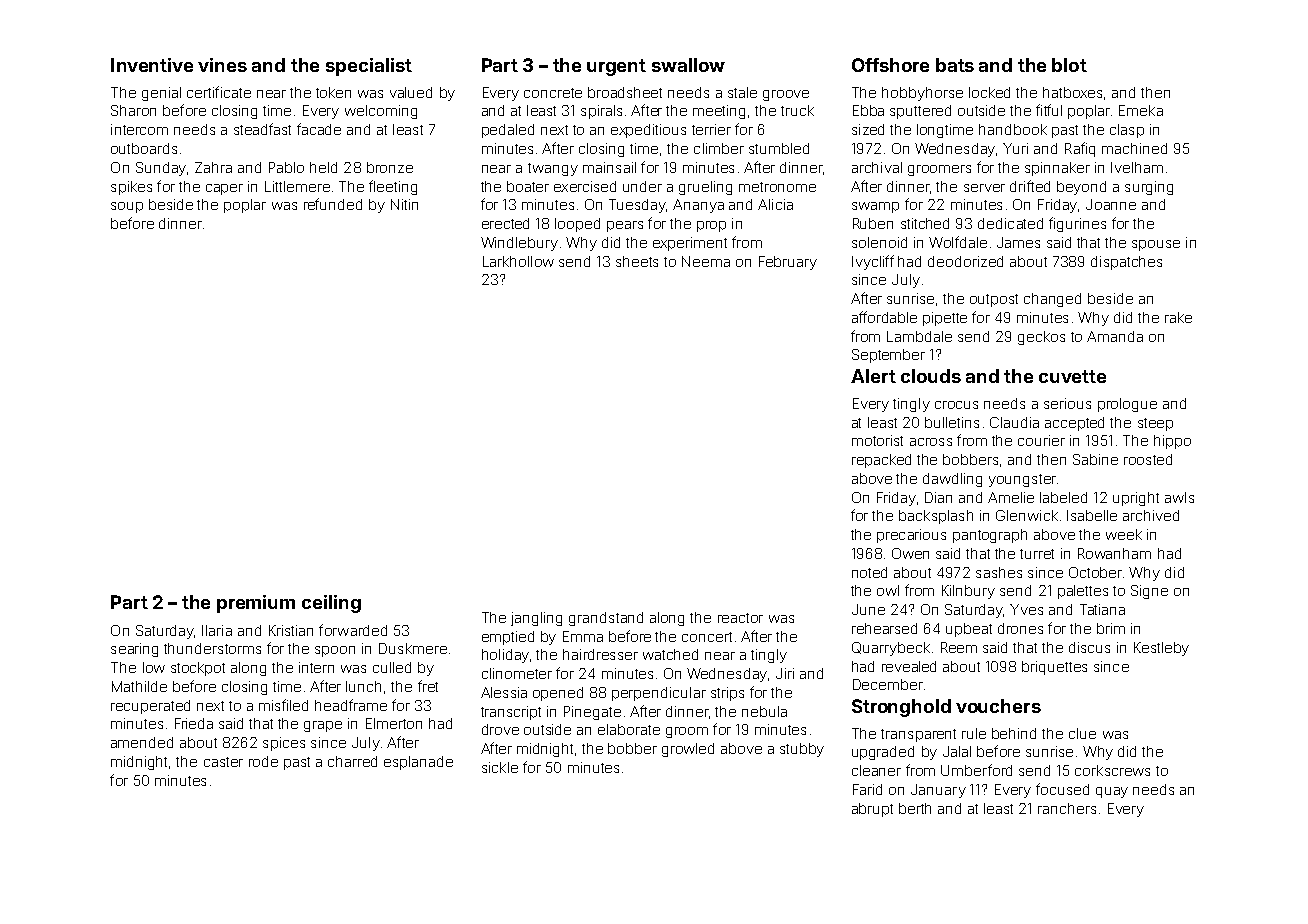 This image has height=924, width=1308. What do you see at coordinates (872, 810) in the image?
I see `abrupt` at bounding box center [872, 810].
